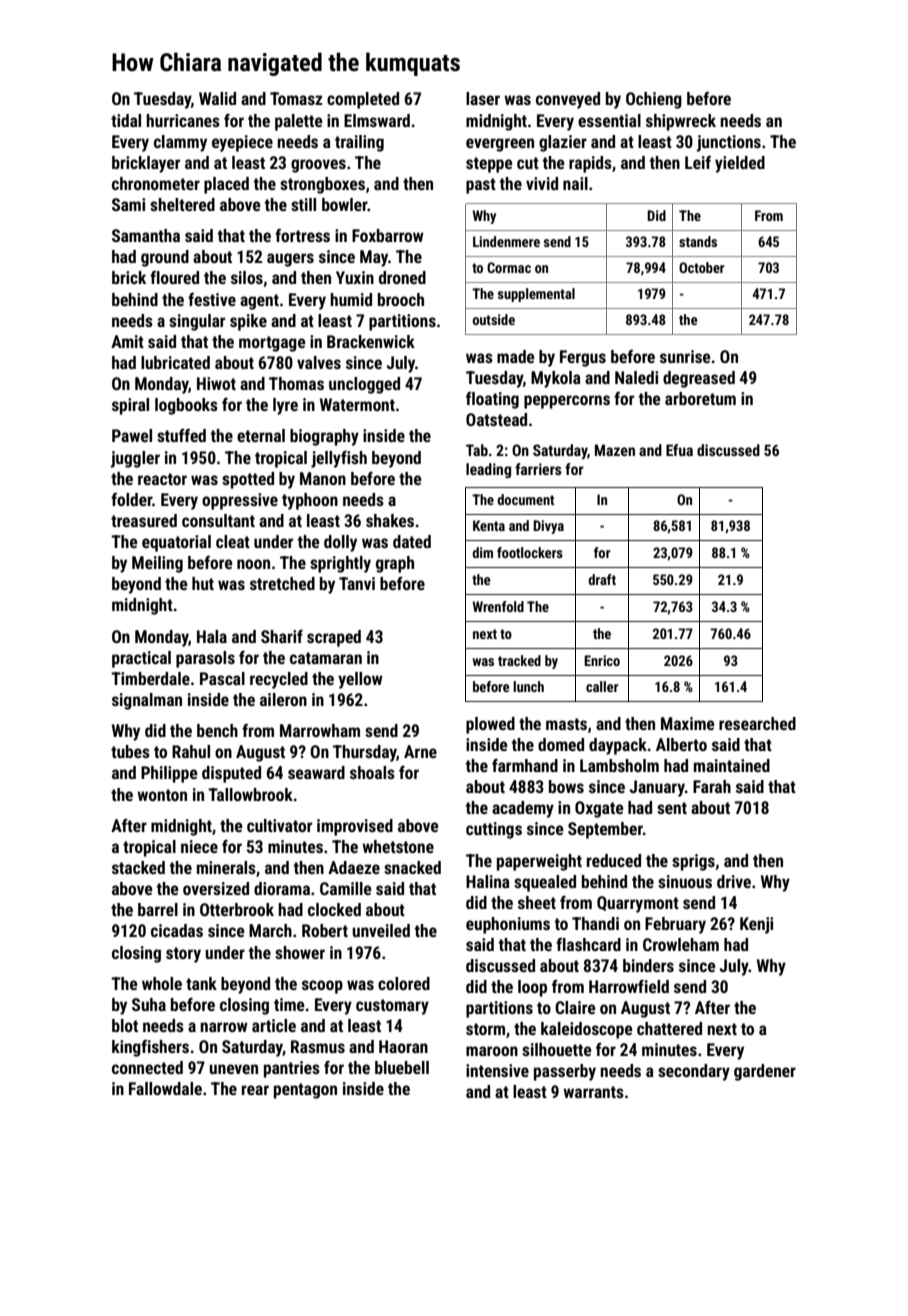  I want to click on reduced, so click(614, 860).
